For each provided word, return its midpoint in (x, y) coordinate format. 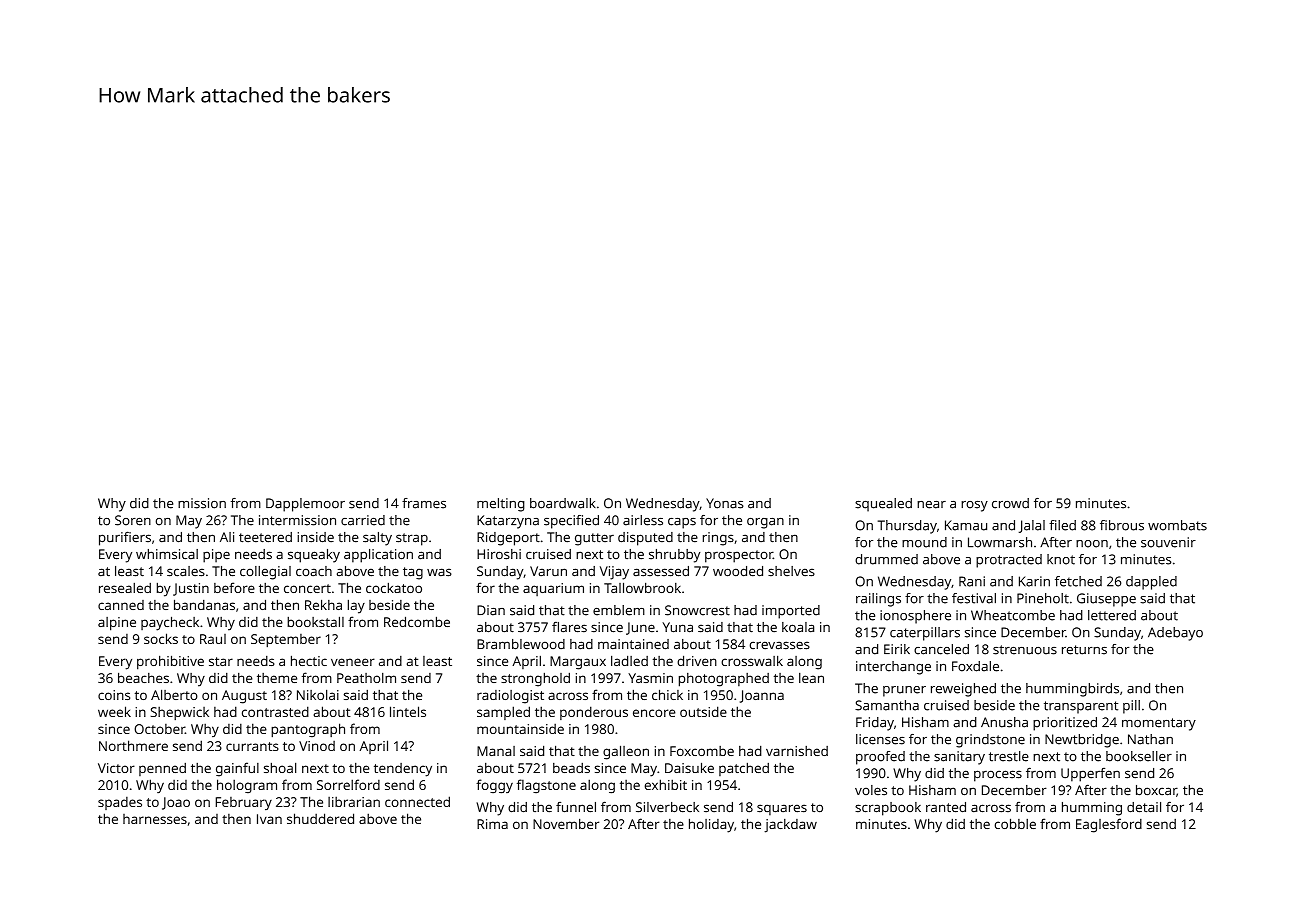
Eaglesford (1109, 825)
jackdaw (790, 826)
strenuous (1025, 650)
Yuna (677, 627)
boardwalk (563, 503)
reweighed (963, 690)
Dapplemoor (305, 505)
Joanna (762, 696)
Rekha (323, 604)
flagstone (546, 786)
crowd (1010, 503)
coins (114, 695)
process (998, 776)
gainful (237, 769)
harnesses (155, 819)
